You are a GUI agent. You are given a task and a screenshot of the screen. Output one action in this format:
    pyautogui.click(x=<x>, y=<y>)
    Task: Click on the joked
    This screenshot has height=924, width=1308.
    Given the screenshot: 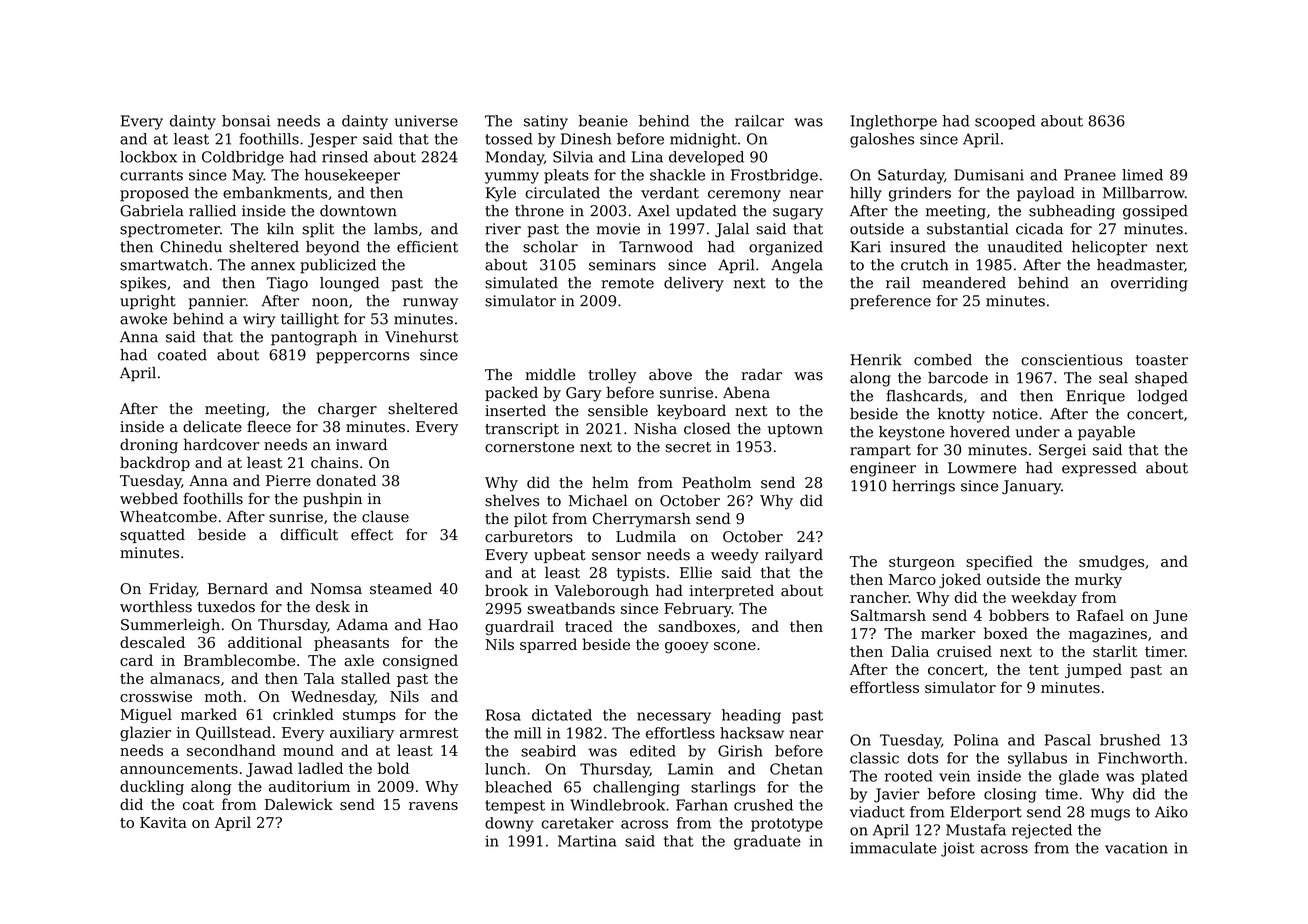 What is the action you would take?
    pyautogui.click(x=960, y=580)
